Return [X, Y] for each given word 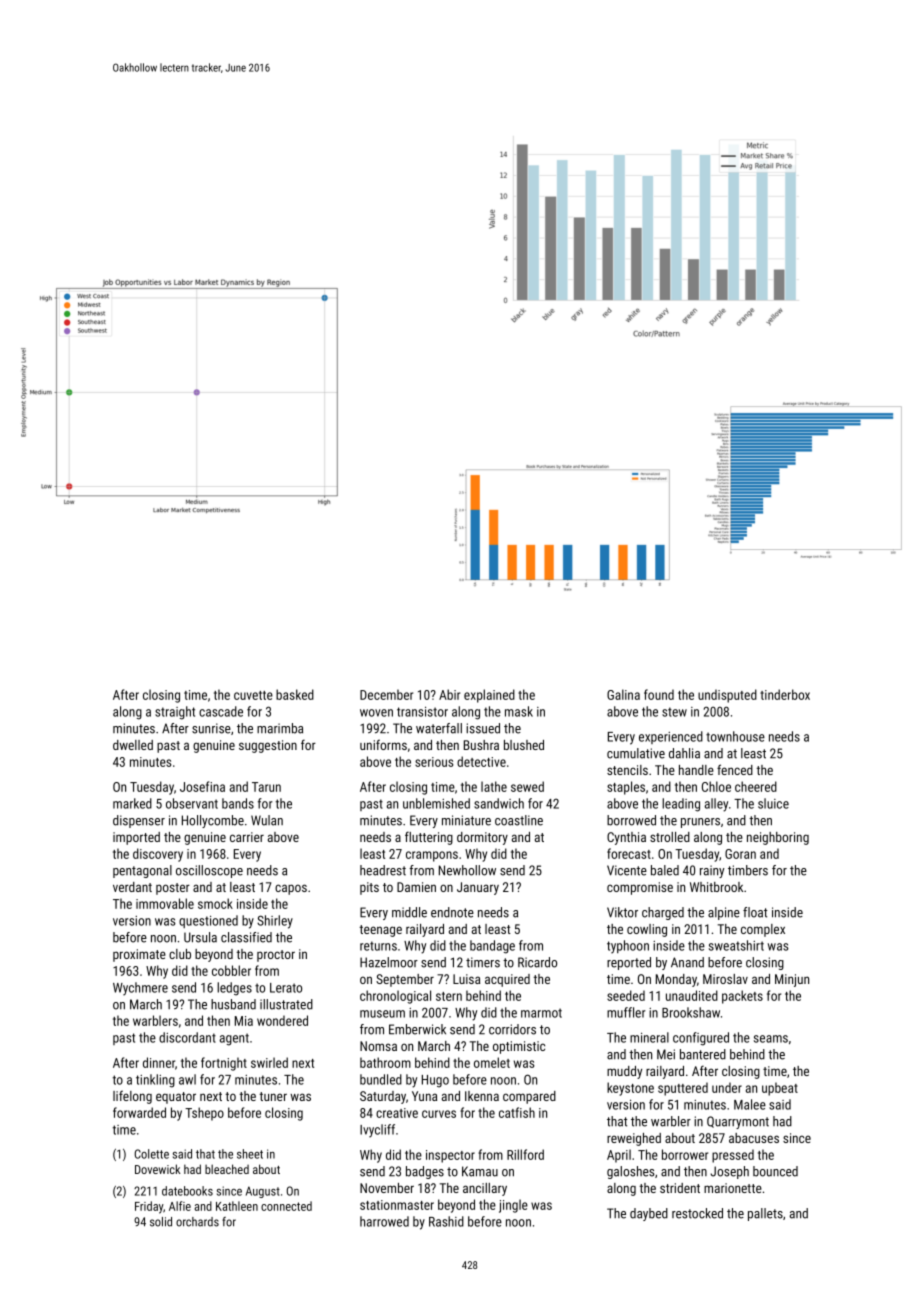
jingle [513, 1206]
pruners [700, 823]
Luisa [466, 979]
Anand [687, 962]
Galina [623, 694]
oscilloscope [209, 871]
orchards [197, 1222]
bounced [775, 1171]
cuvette [253, 695]
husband [233, 1004]
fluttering [429, 838]
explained [489, 696]
